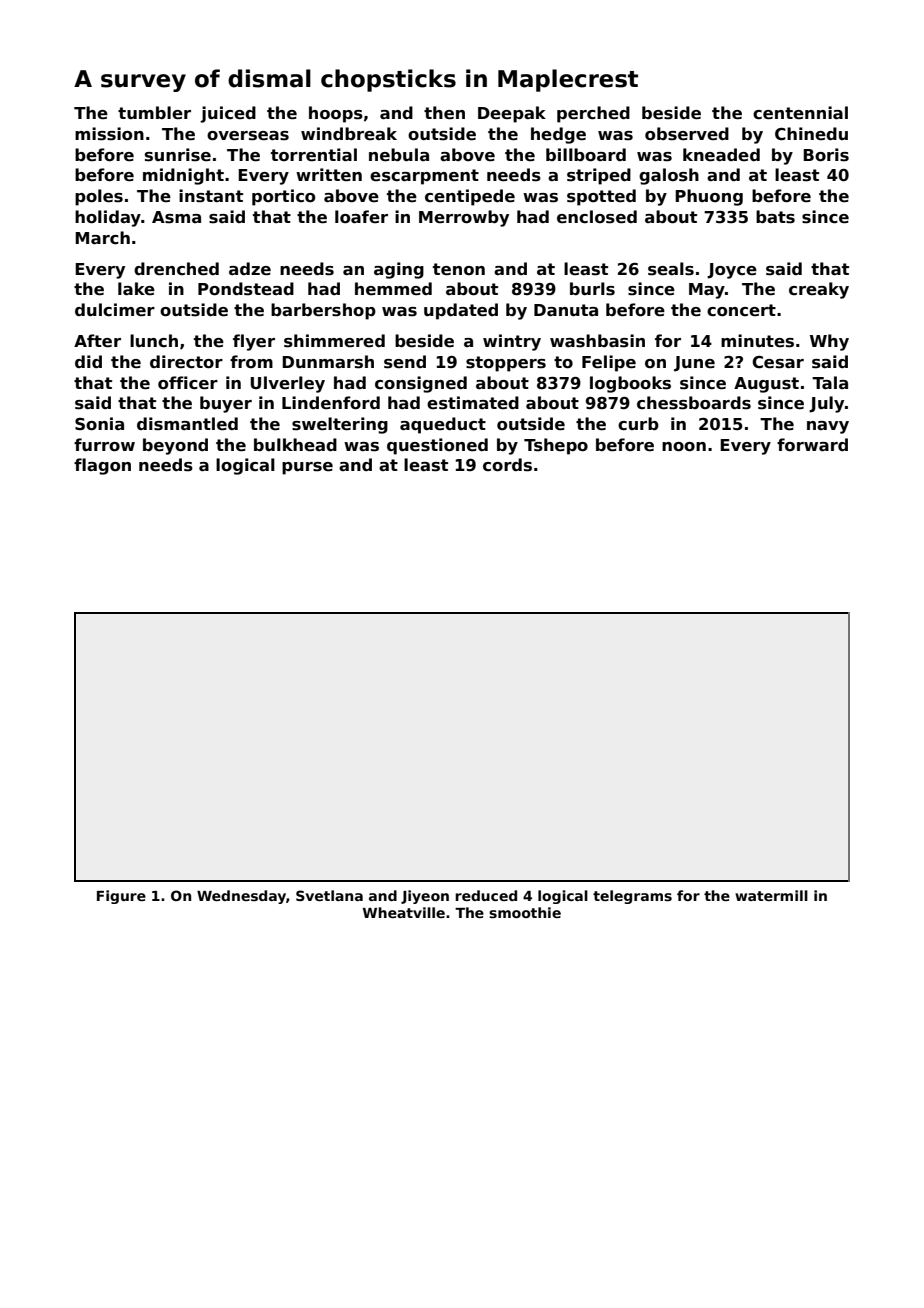  Describe the element at coordinates (592, 289) in the image. I see `burls` at that location.
